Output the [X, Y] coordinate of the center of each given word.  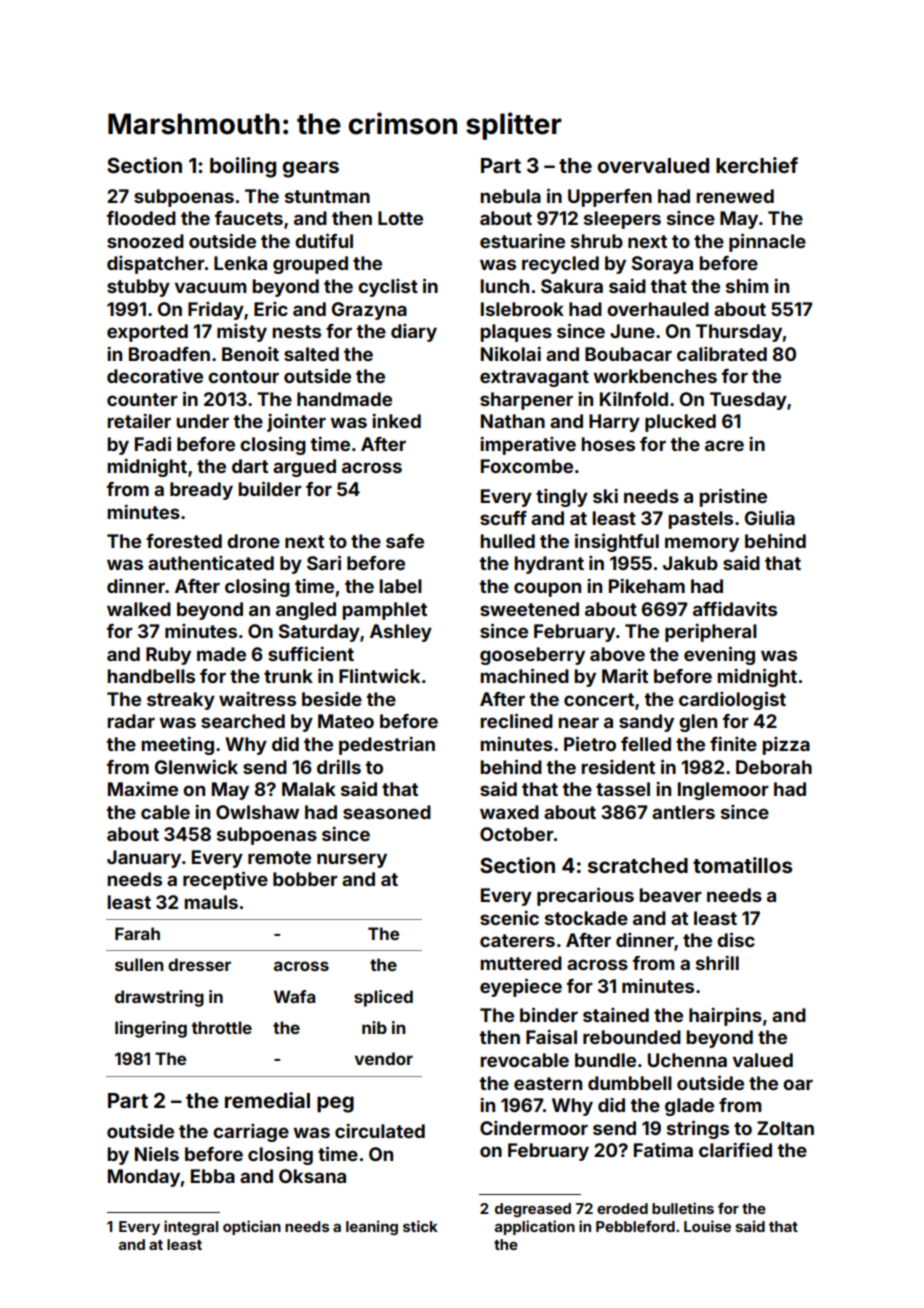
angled [306, 611]
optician [252, 1227]
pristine [733, 497]
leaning [372, 1227]
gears [310, 169]
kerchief [757, 165]
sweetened [529, 609]
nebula [510, 196]
